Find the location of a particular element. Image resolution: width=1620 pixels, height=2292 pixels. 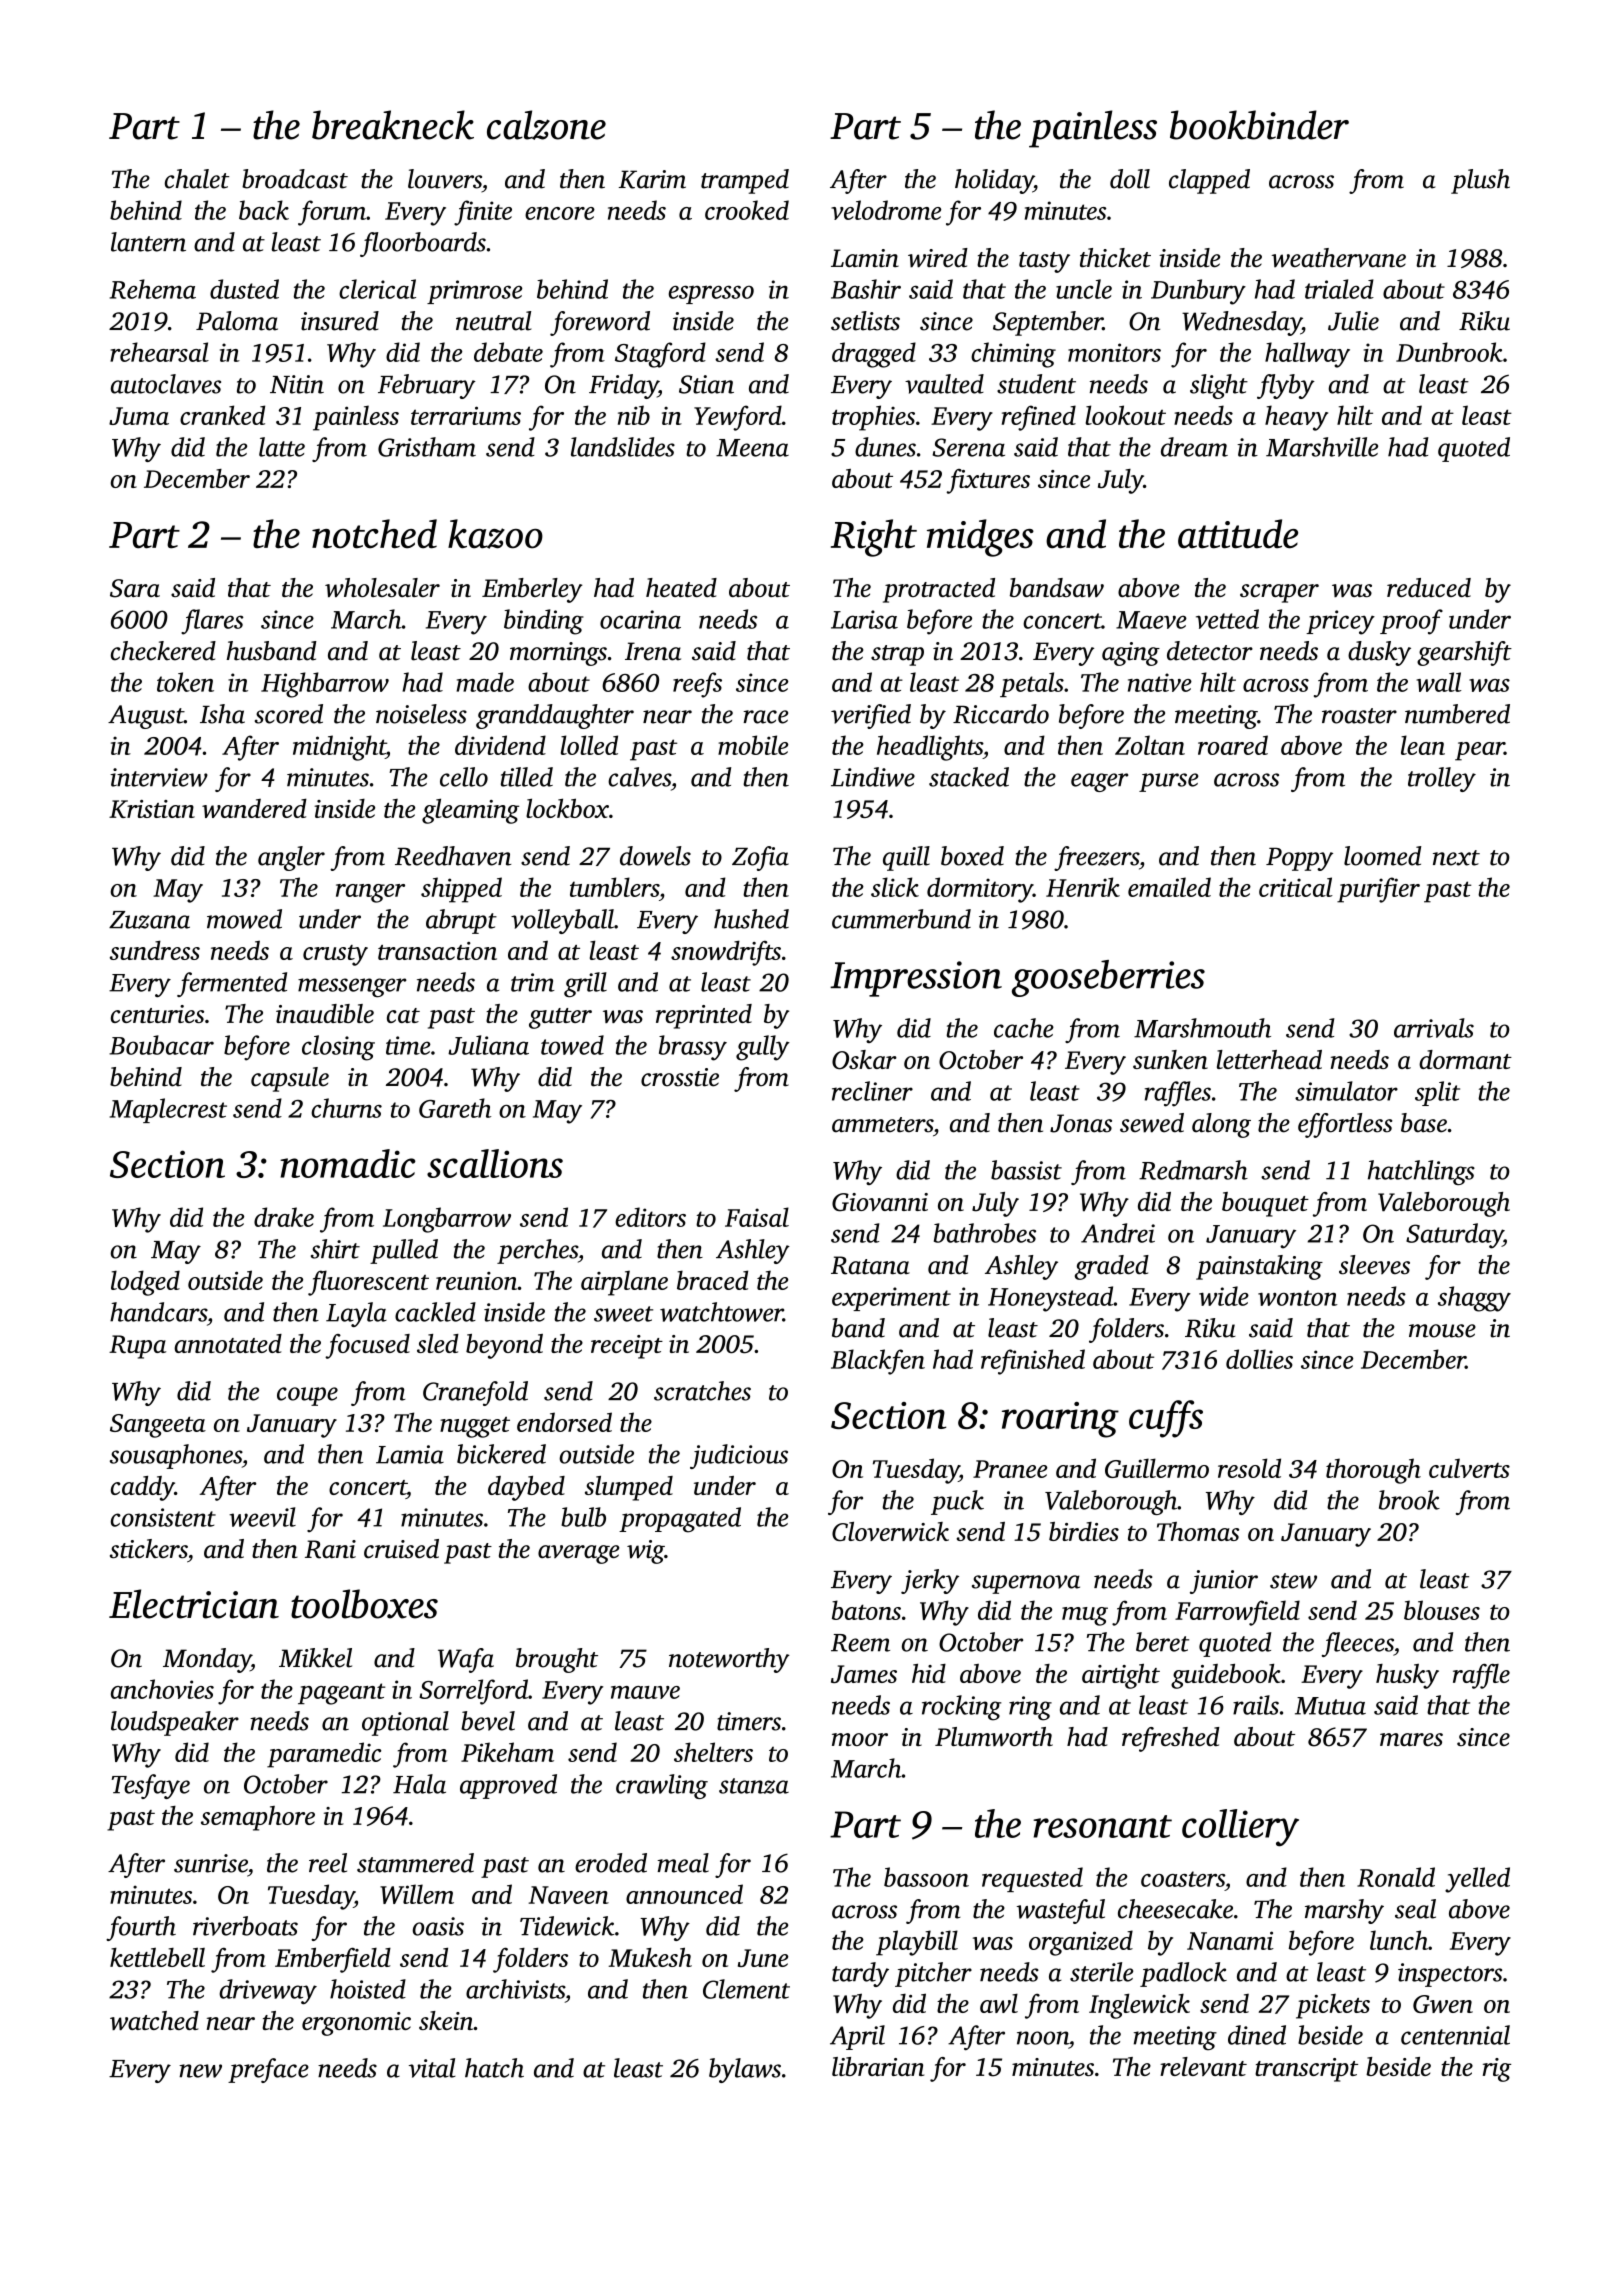

Marshville is located at coordinates (1322, 447).
